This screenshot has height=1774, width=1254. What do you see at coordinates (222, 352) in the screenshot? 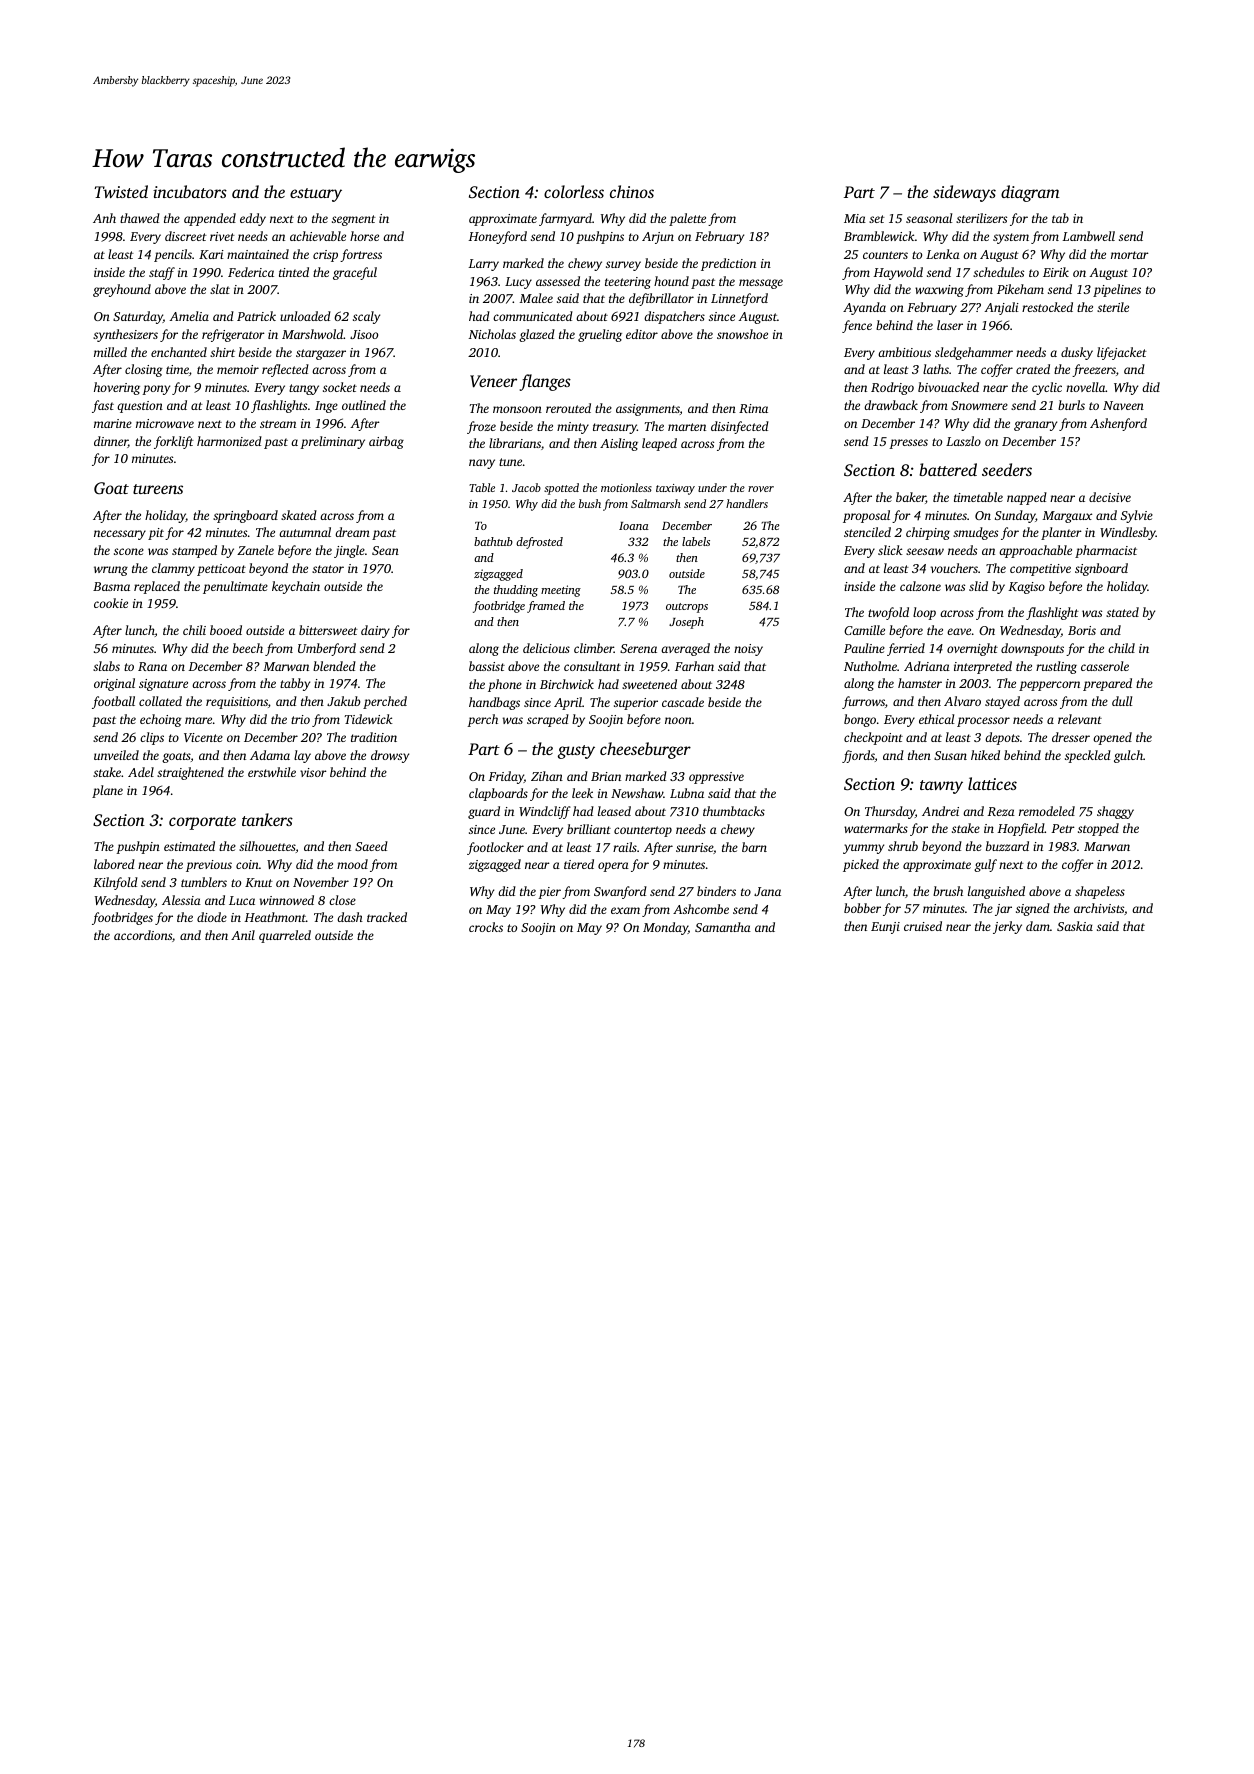
I see `shirt` at bounding box center [222, 352].
